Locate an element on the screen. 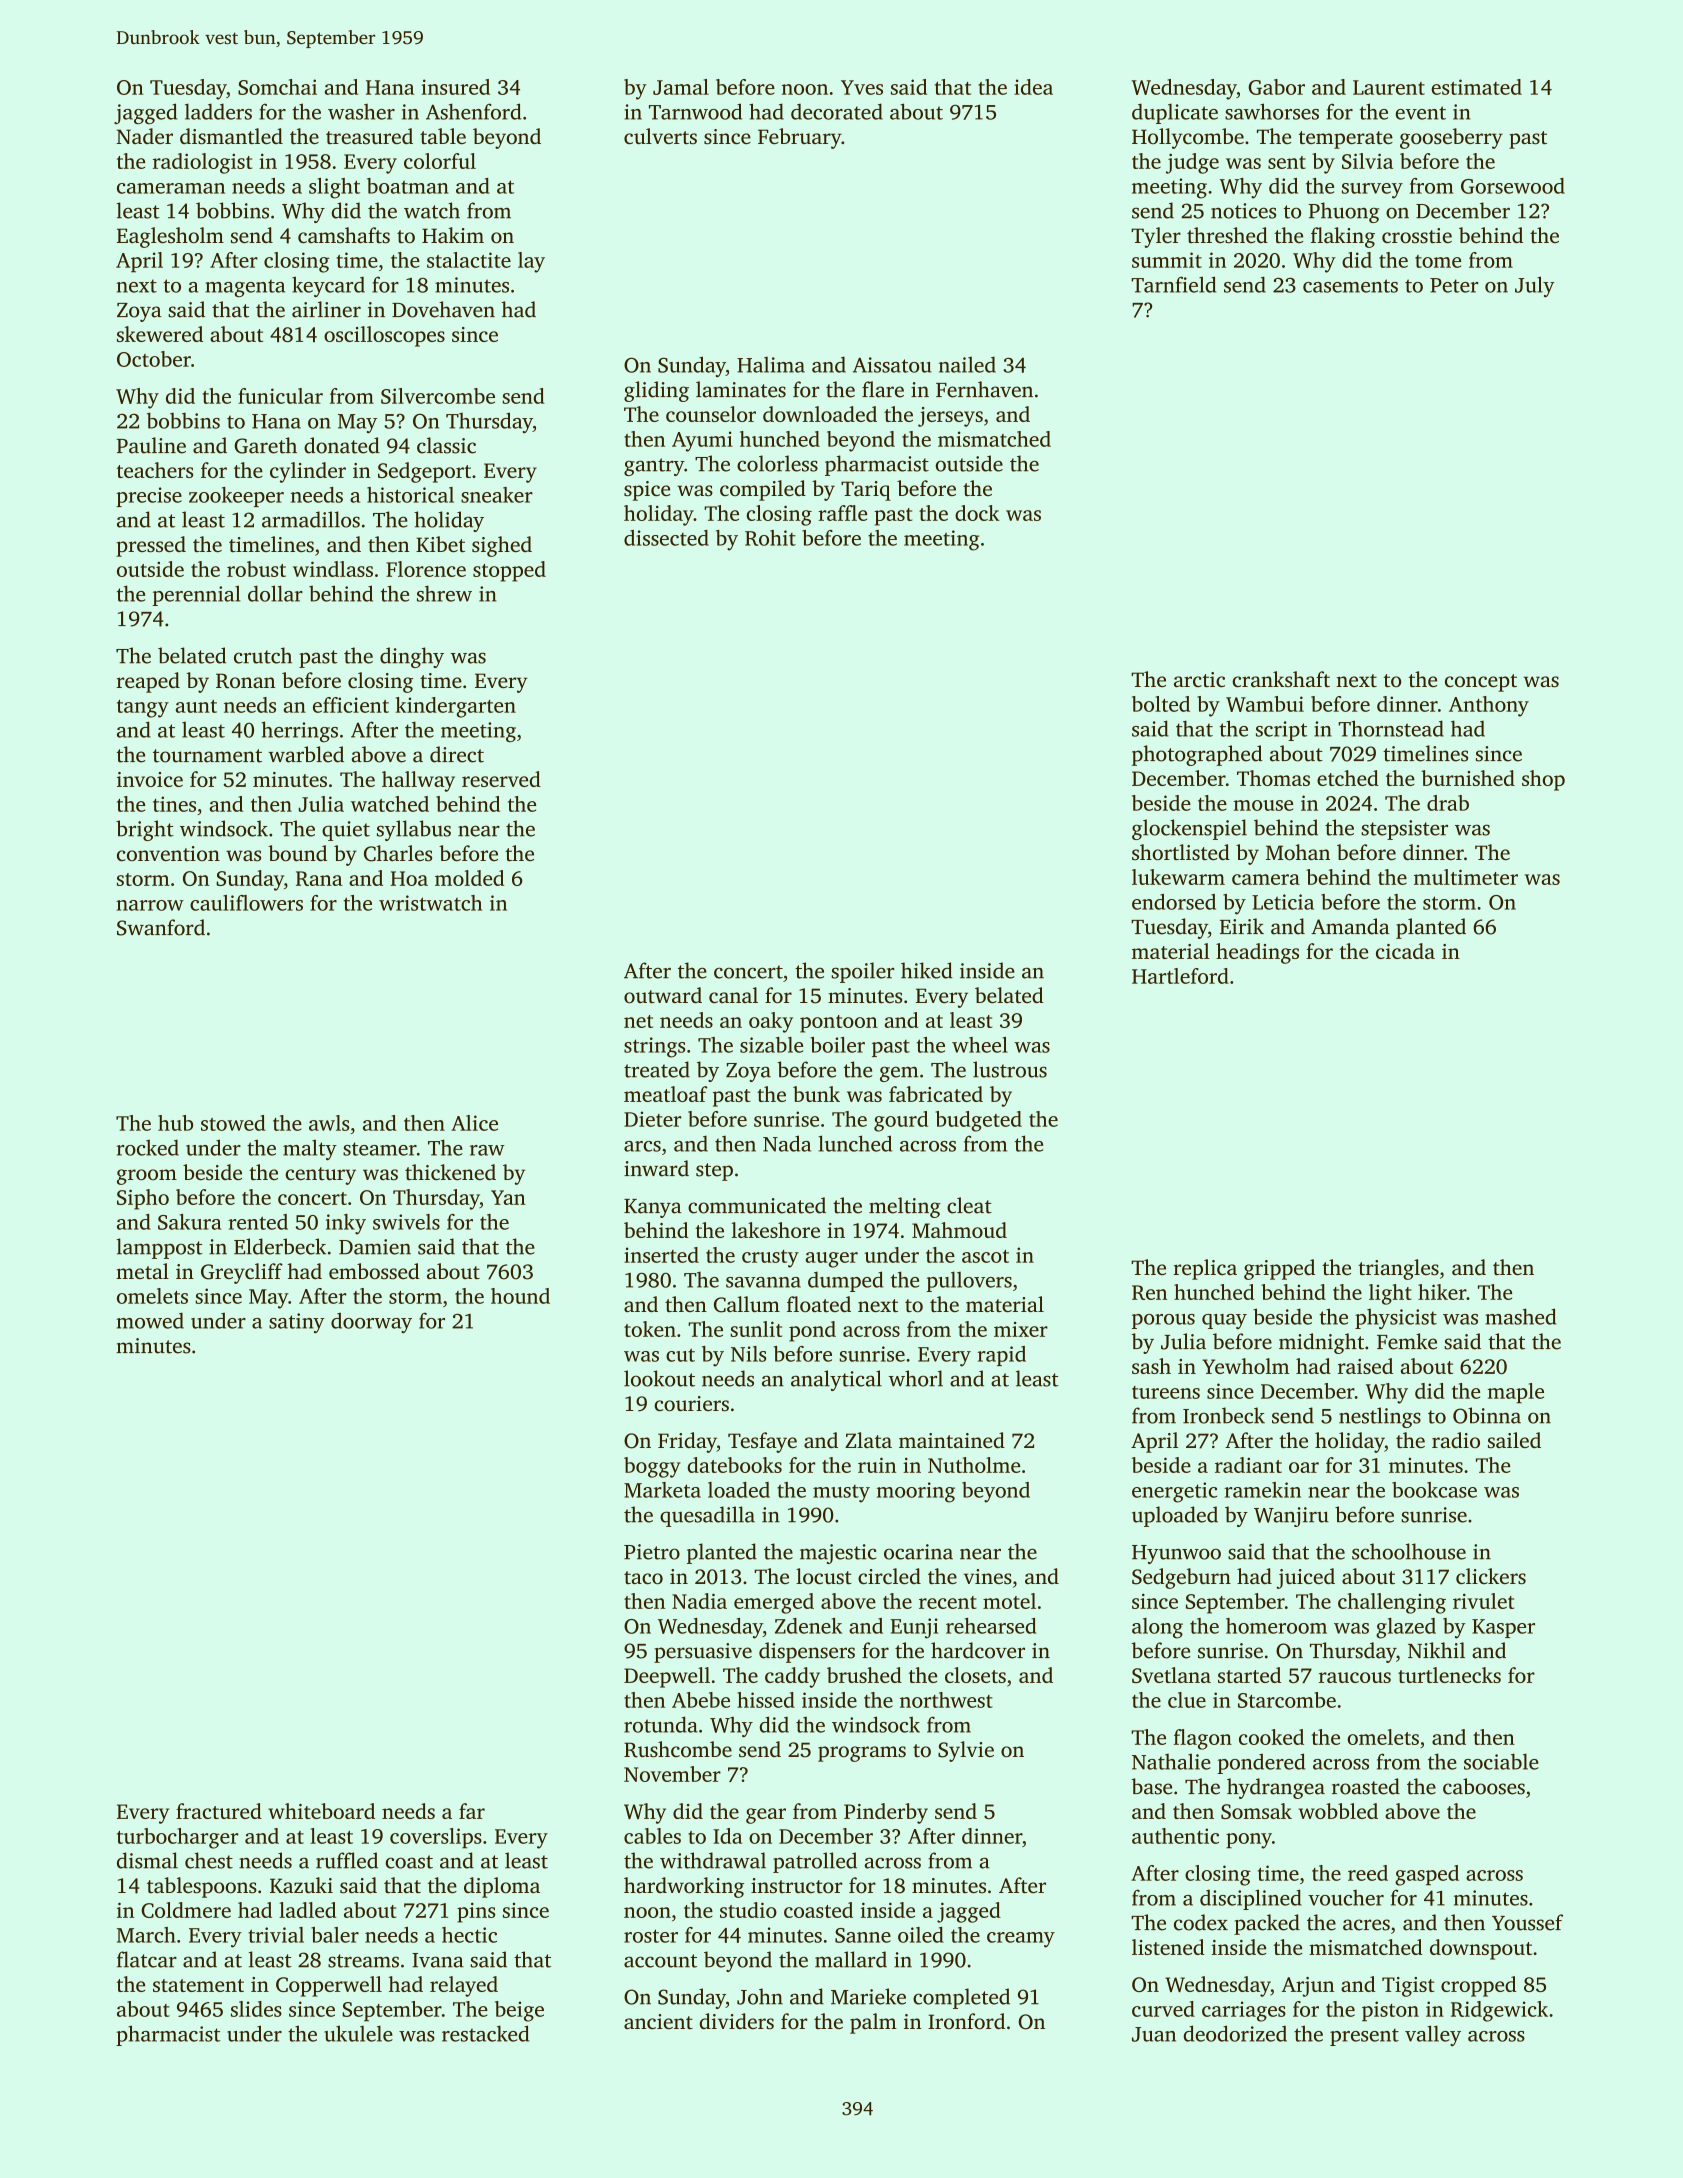 The image size is (1683, 2178). replica is located at coordinates (1205, 1269).
